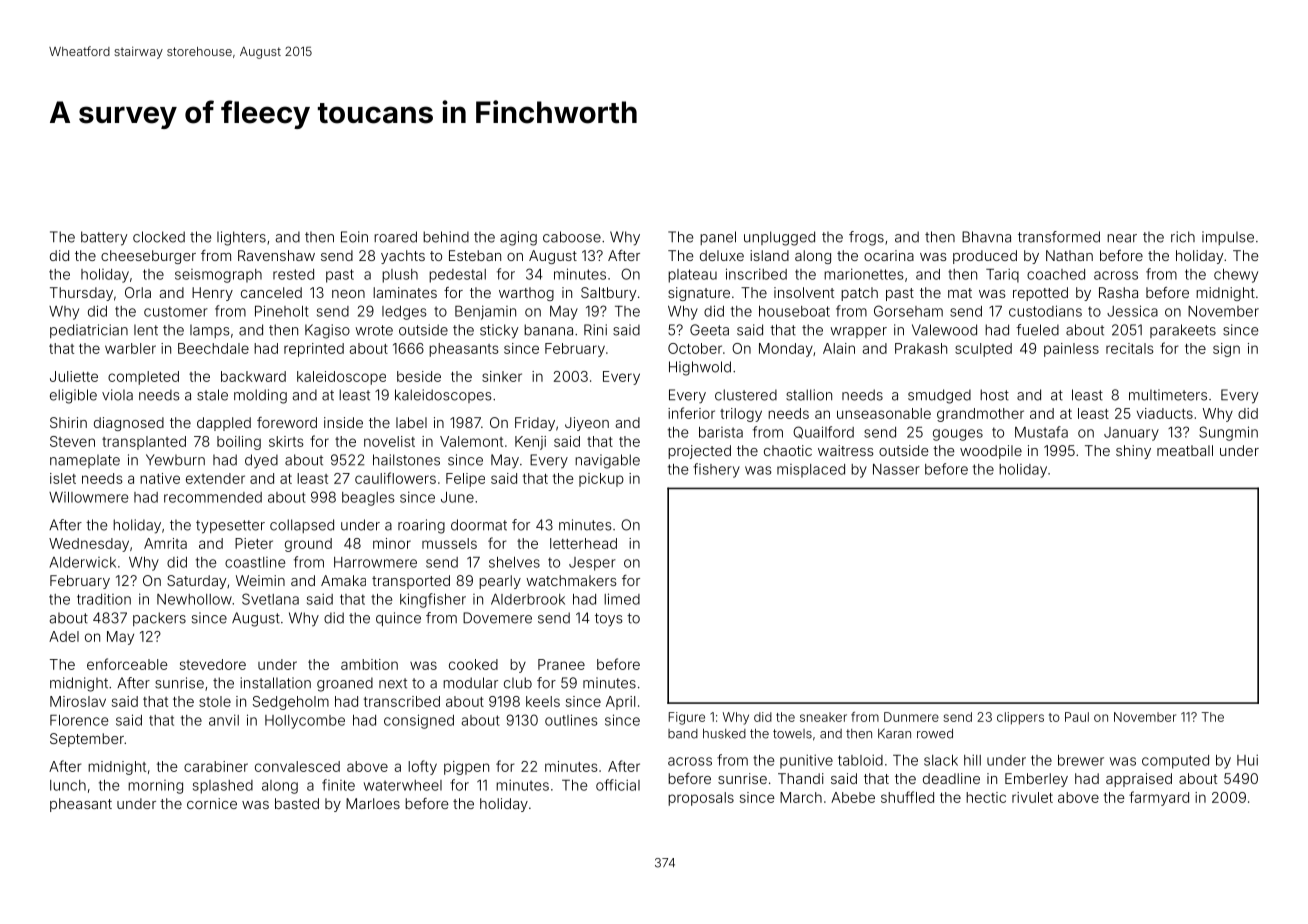  I want to click on farmyard, so click(1159, 798).
